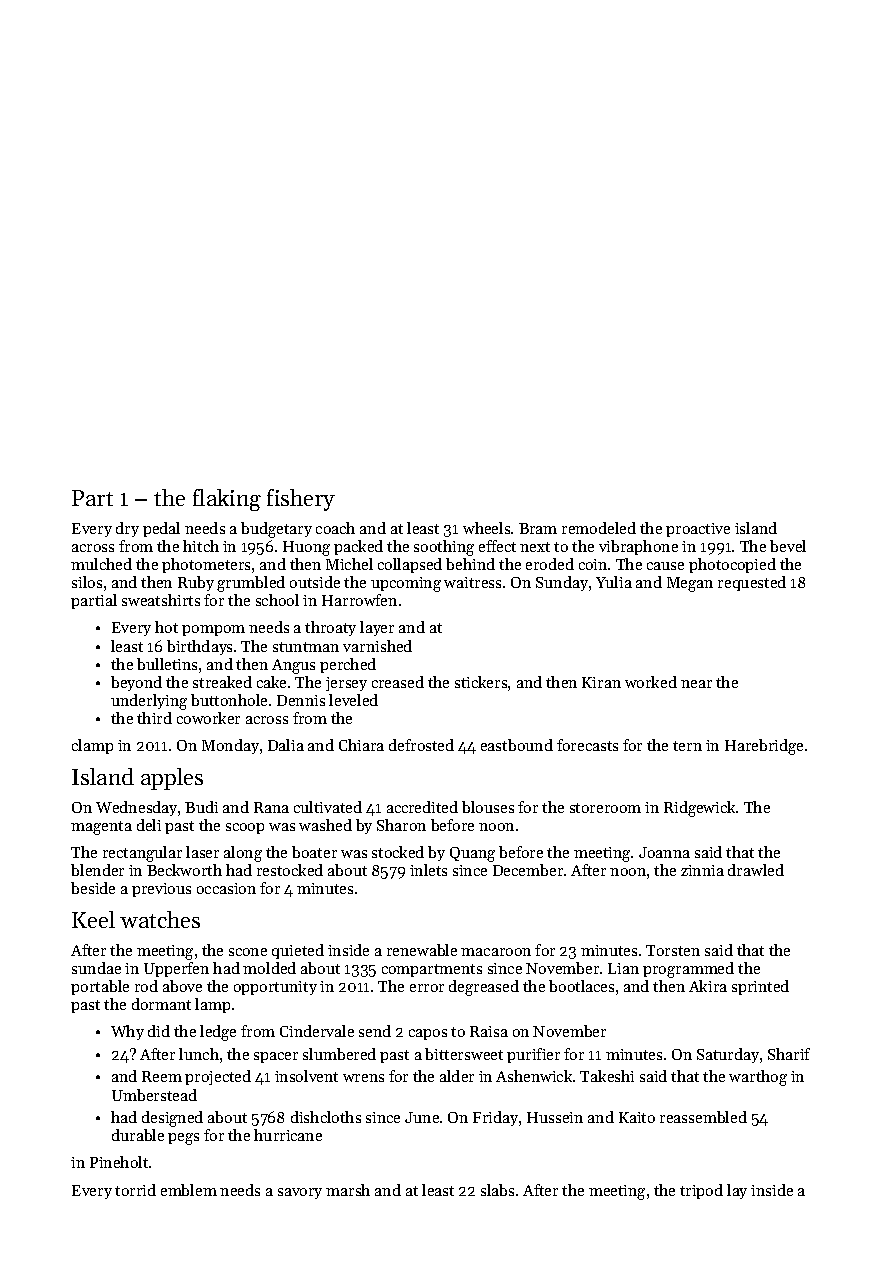 This page has width=888, height=1261. I want to click on wheels, so click(486, 528).
